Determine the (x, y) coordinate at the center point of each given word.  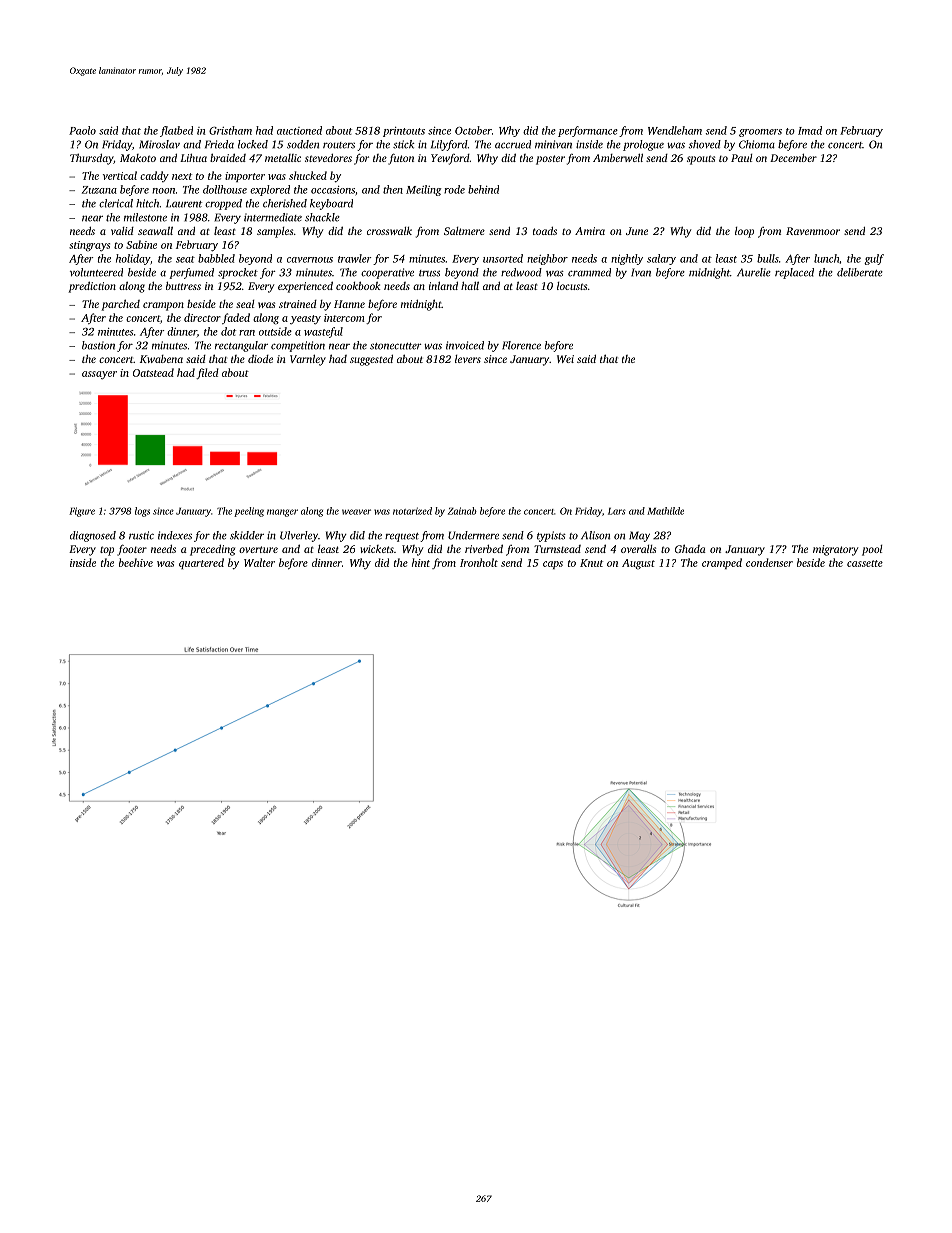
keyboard (331, 204)
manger (282, 513)
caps (553, 565)
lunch (826, 258)
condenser (769, 562)
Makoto (138, 158)
